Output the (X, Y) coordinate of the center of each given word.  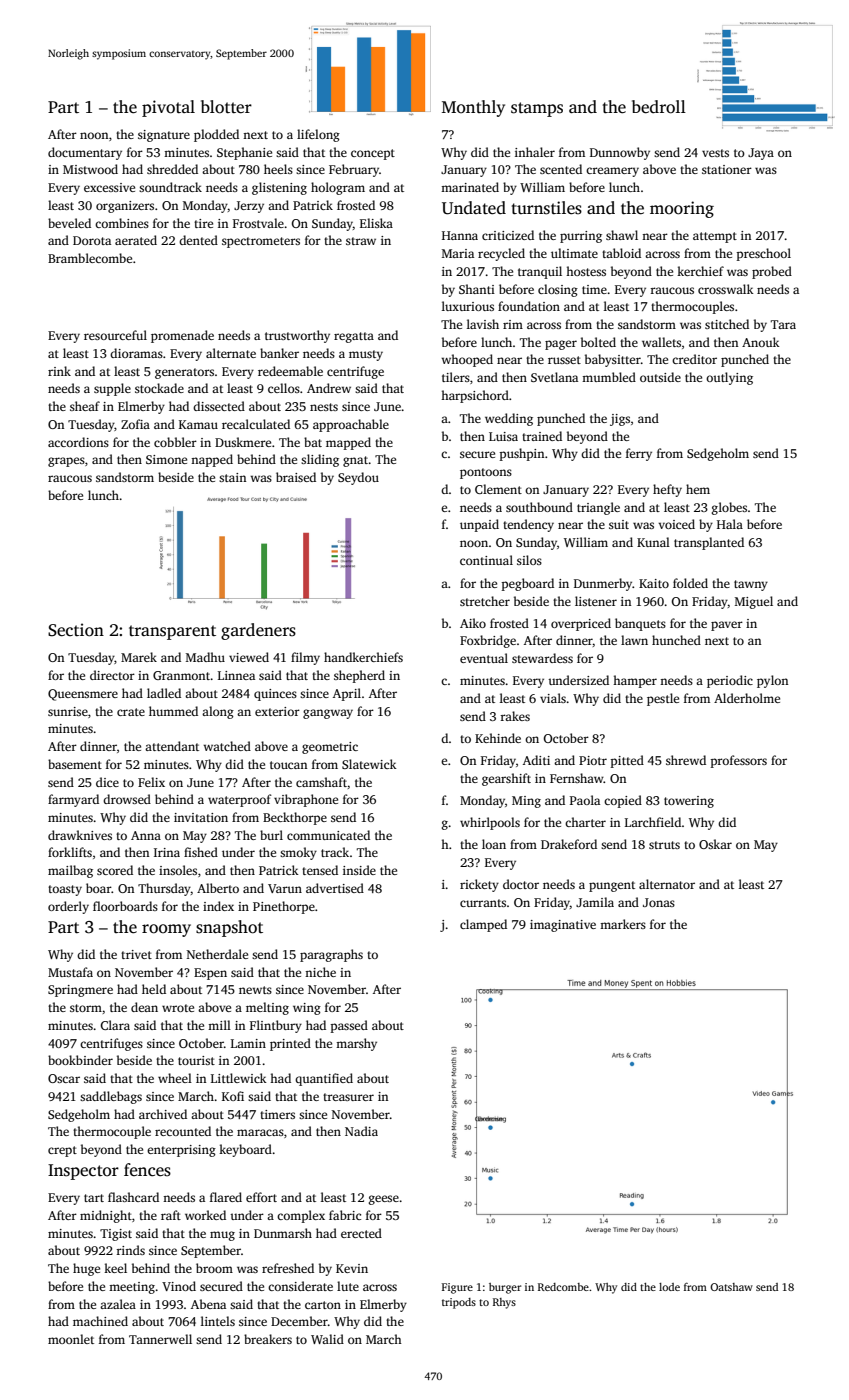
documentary (85, 153)
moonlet (71, 1339)
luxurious (468, 306)
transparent (172, 632)
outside (660, 377)
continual (486, 560)
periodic (730, 681)
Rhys (504, 1303)
